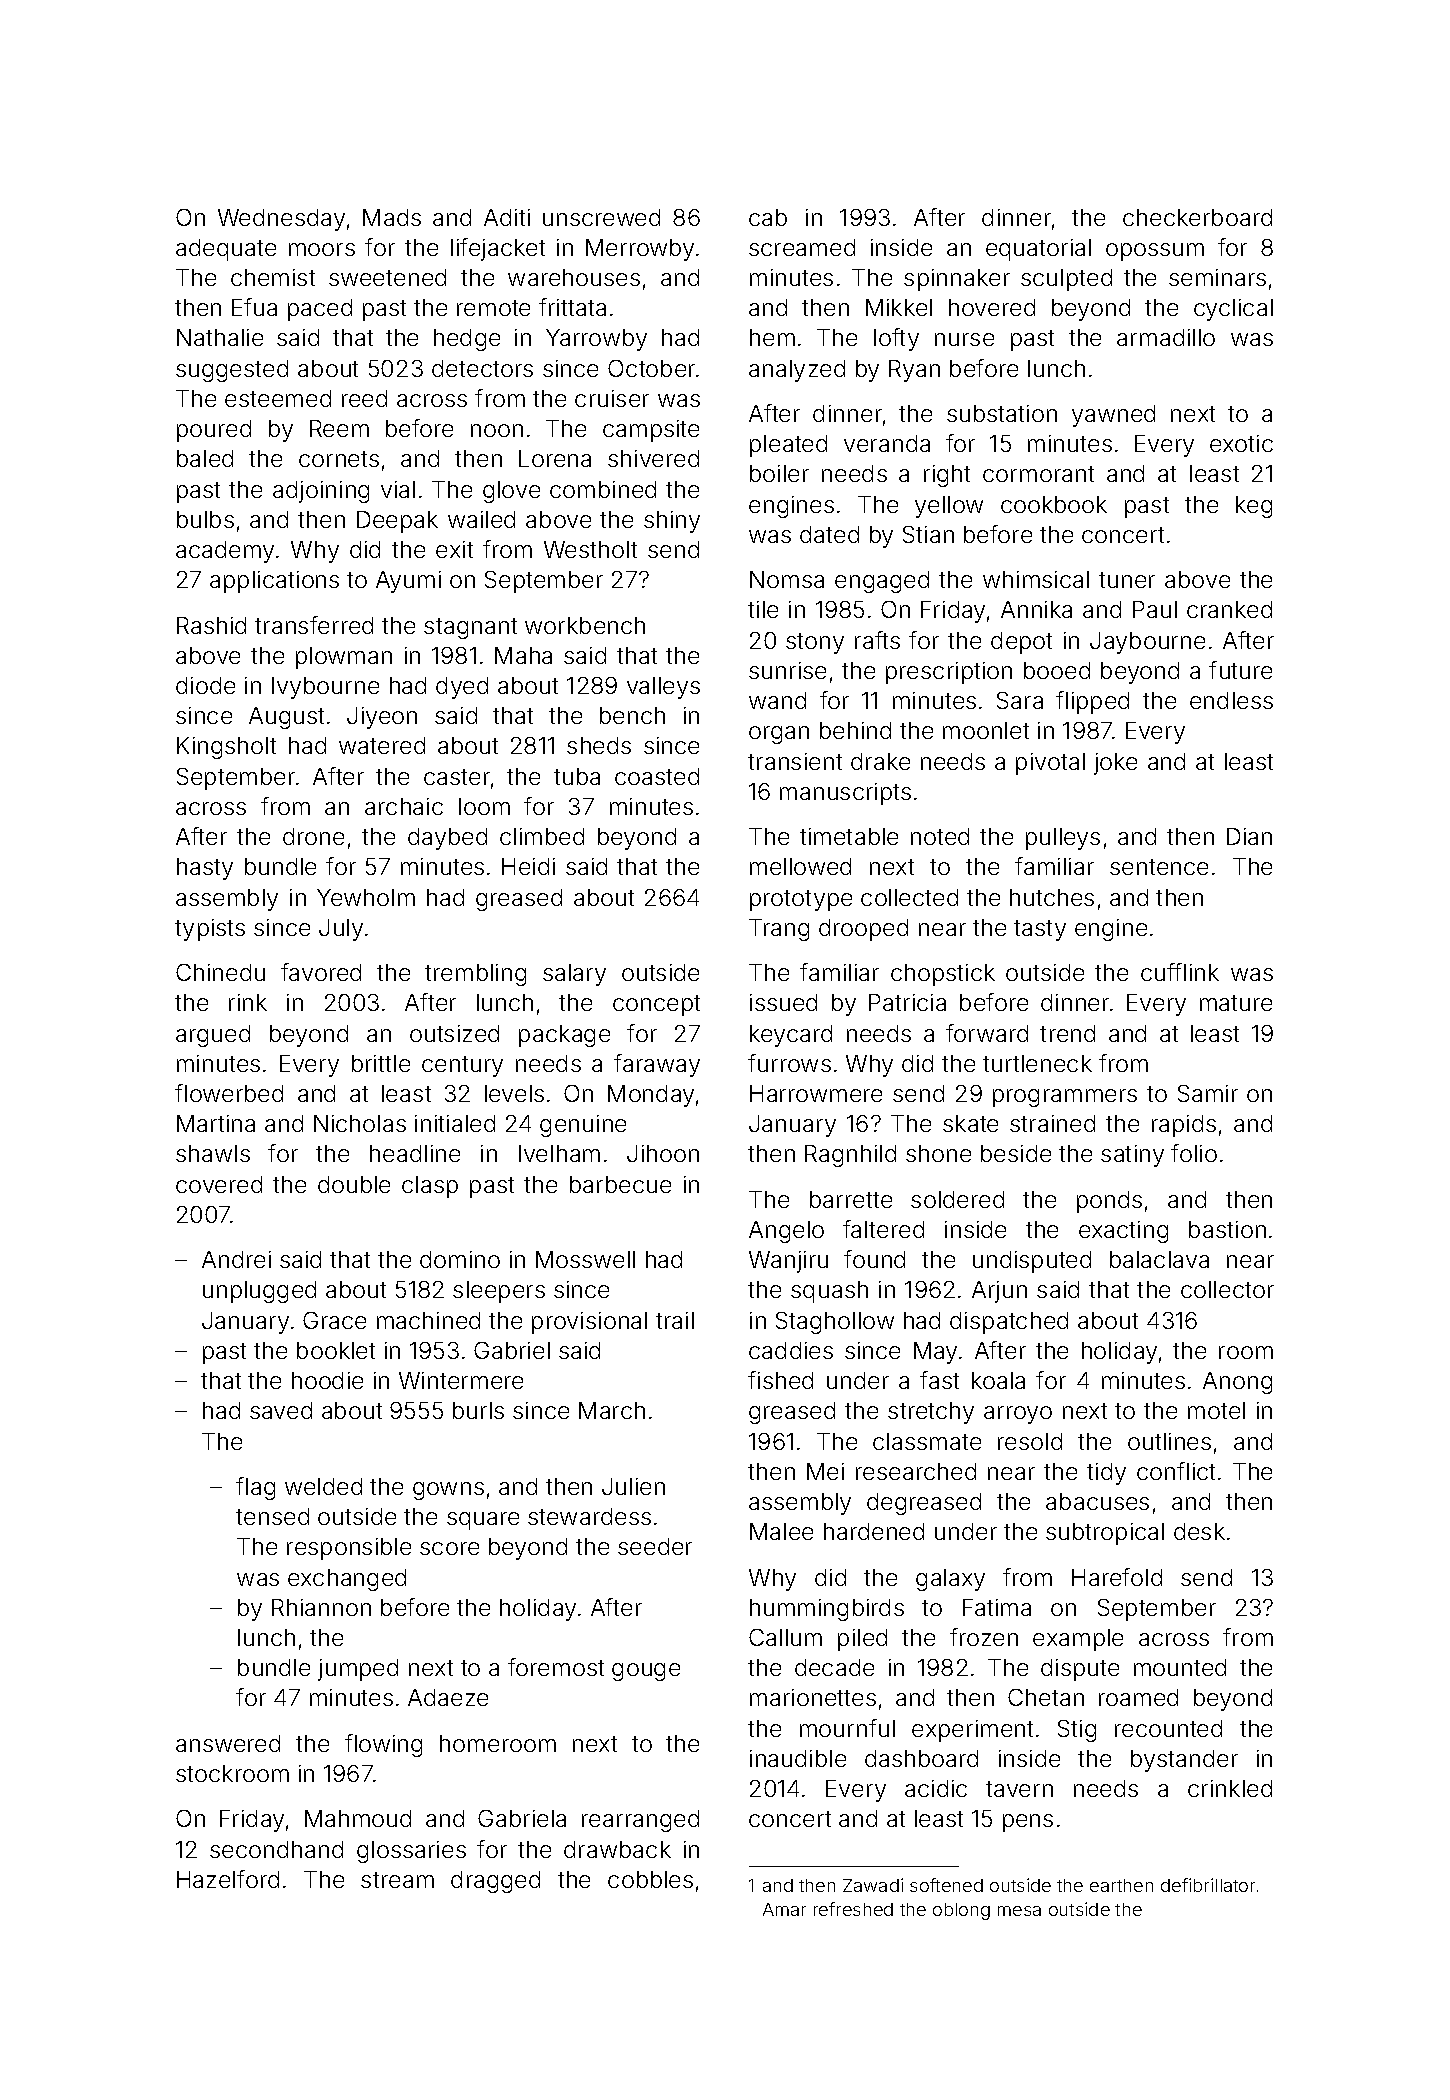 Image resolution: width=1450 pixels, height=2100 pixels. I want to click on Ayumi, so click(408, 582).
